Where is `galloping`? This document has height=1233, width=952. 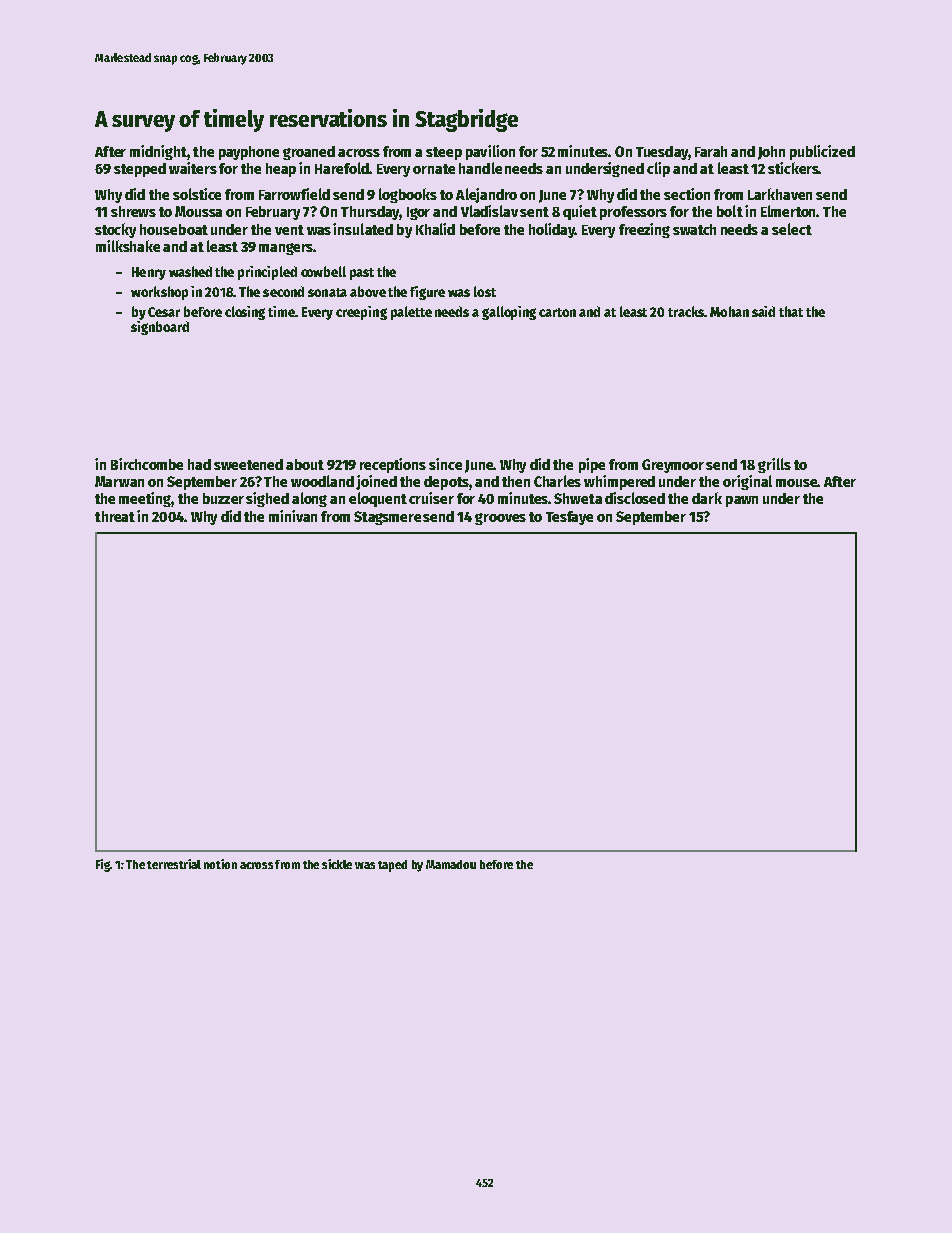 galloping is located at coordinates (509, 313).
